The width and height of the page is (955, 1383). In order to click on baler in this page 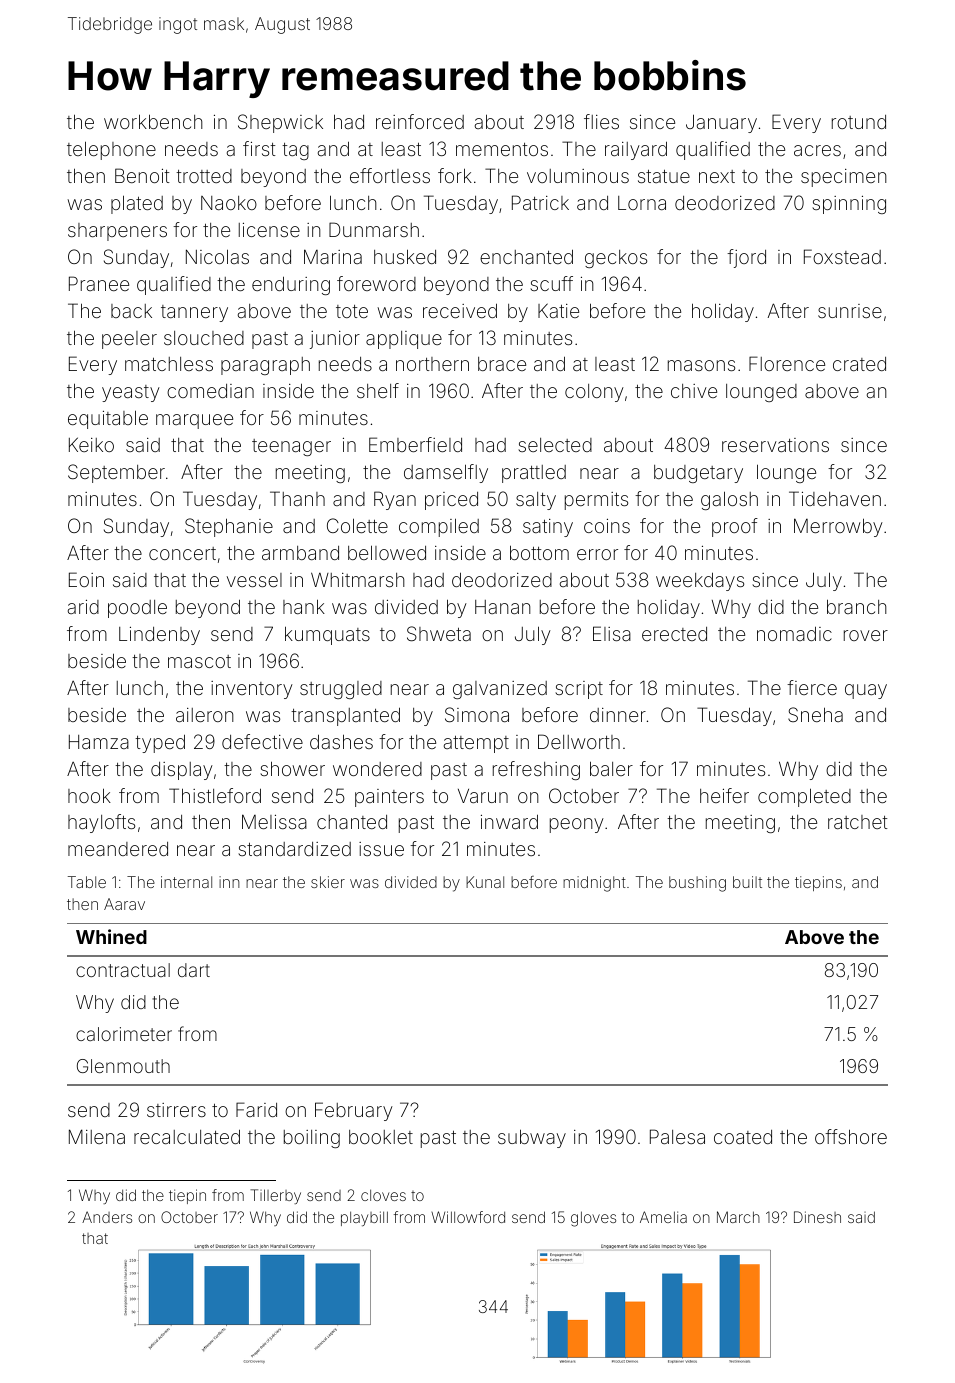, I will do `click(611, 768)`.
